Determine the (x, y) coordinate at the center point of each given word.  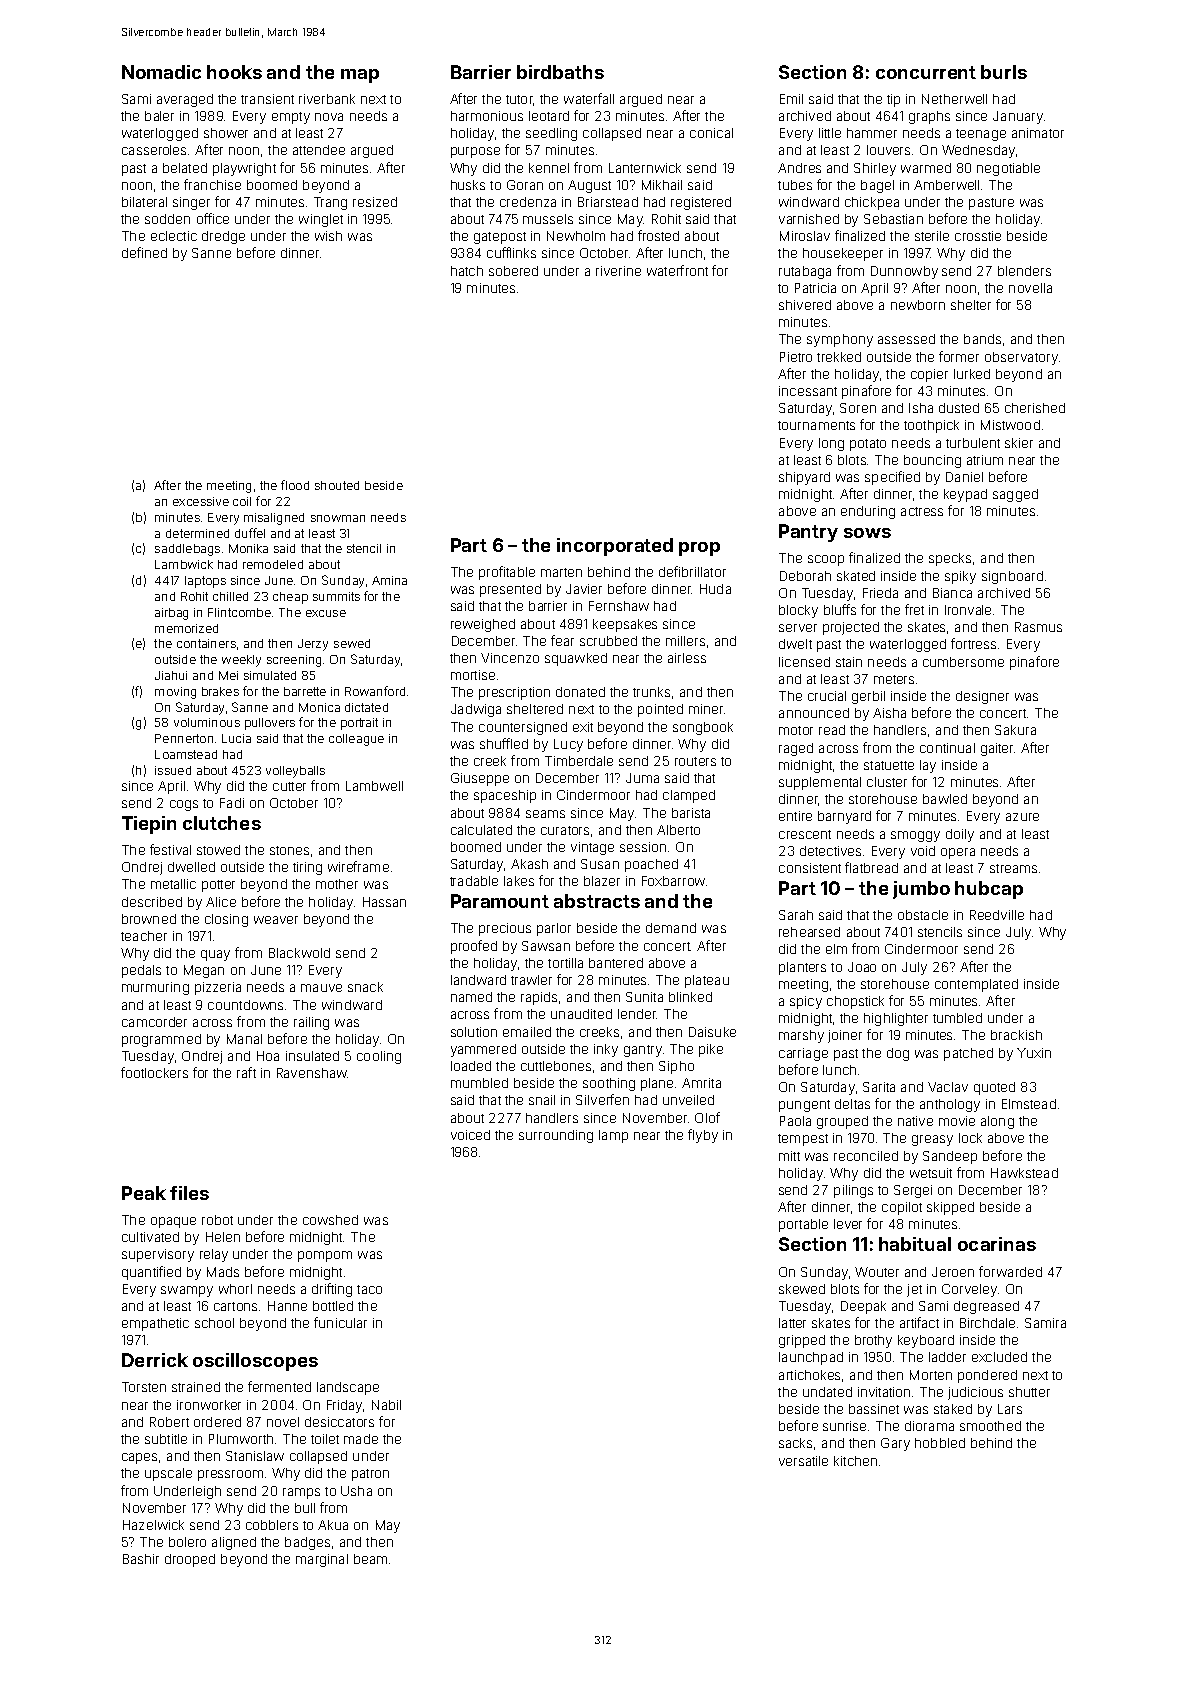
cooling (379, 1057)
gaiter (997, 749)
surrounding (556, 1136)
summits (336, 596)
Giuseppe (480, 779)
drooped (190, 1560)
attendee (319, 150)
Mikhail (662, 185)
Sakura (1015, 730)
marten (561, 572)
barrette (305, 691)
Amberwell (946, 185)
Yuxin (1034, 1053)
